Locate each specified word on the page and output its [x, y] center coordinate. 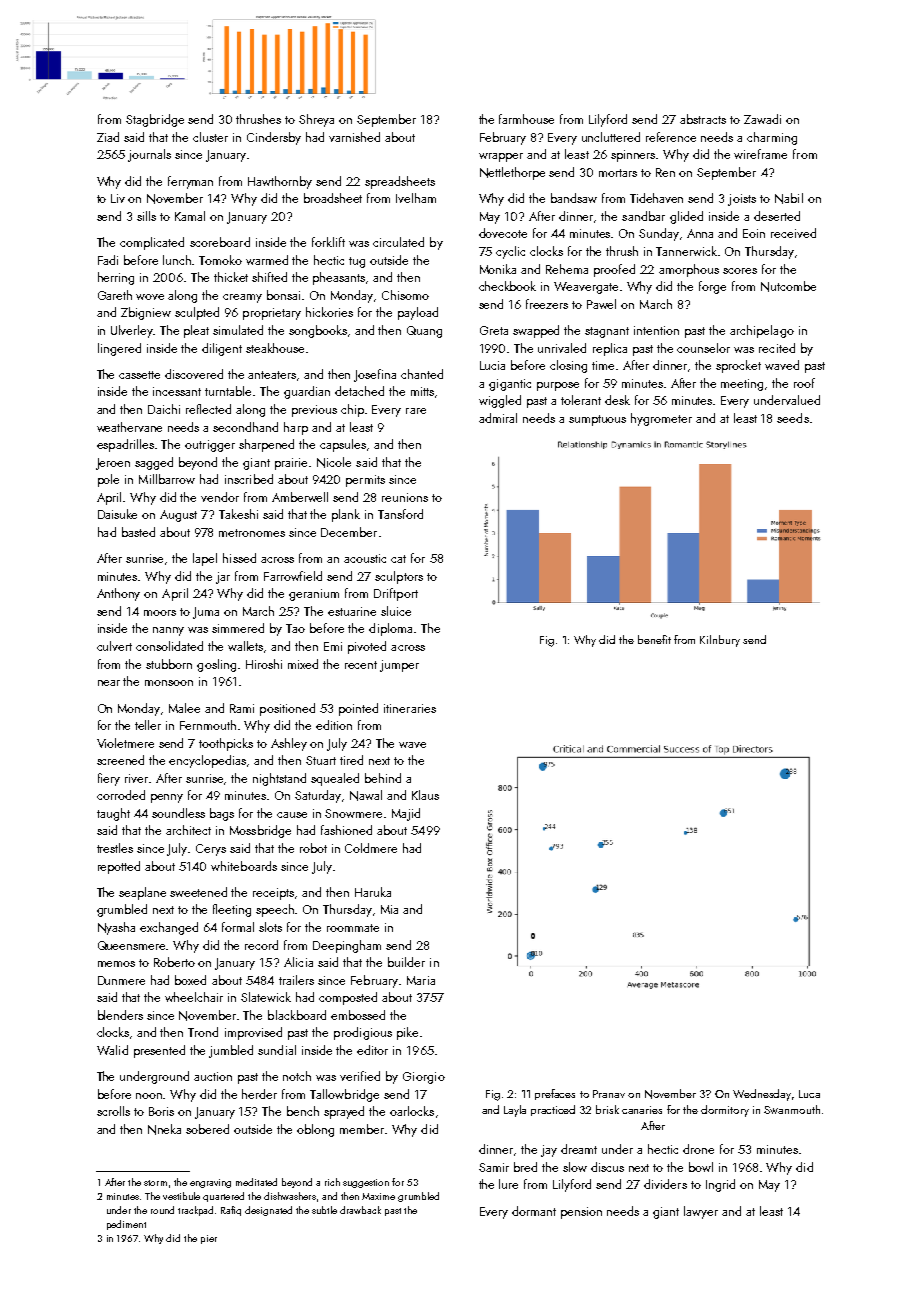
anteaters [272, 375]
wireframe [760, 154]
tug [357, 262]
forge [712, 287]
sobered [207, 1129]
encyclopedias [207, 761]
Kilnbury [720, 641]
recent [361, 665]
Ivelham [416, 198]
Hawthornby [280, 182]
